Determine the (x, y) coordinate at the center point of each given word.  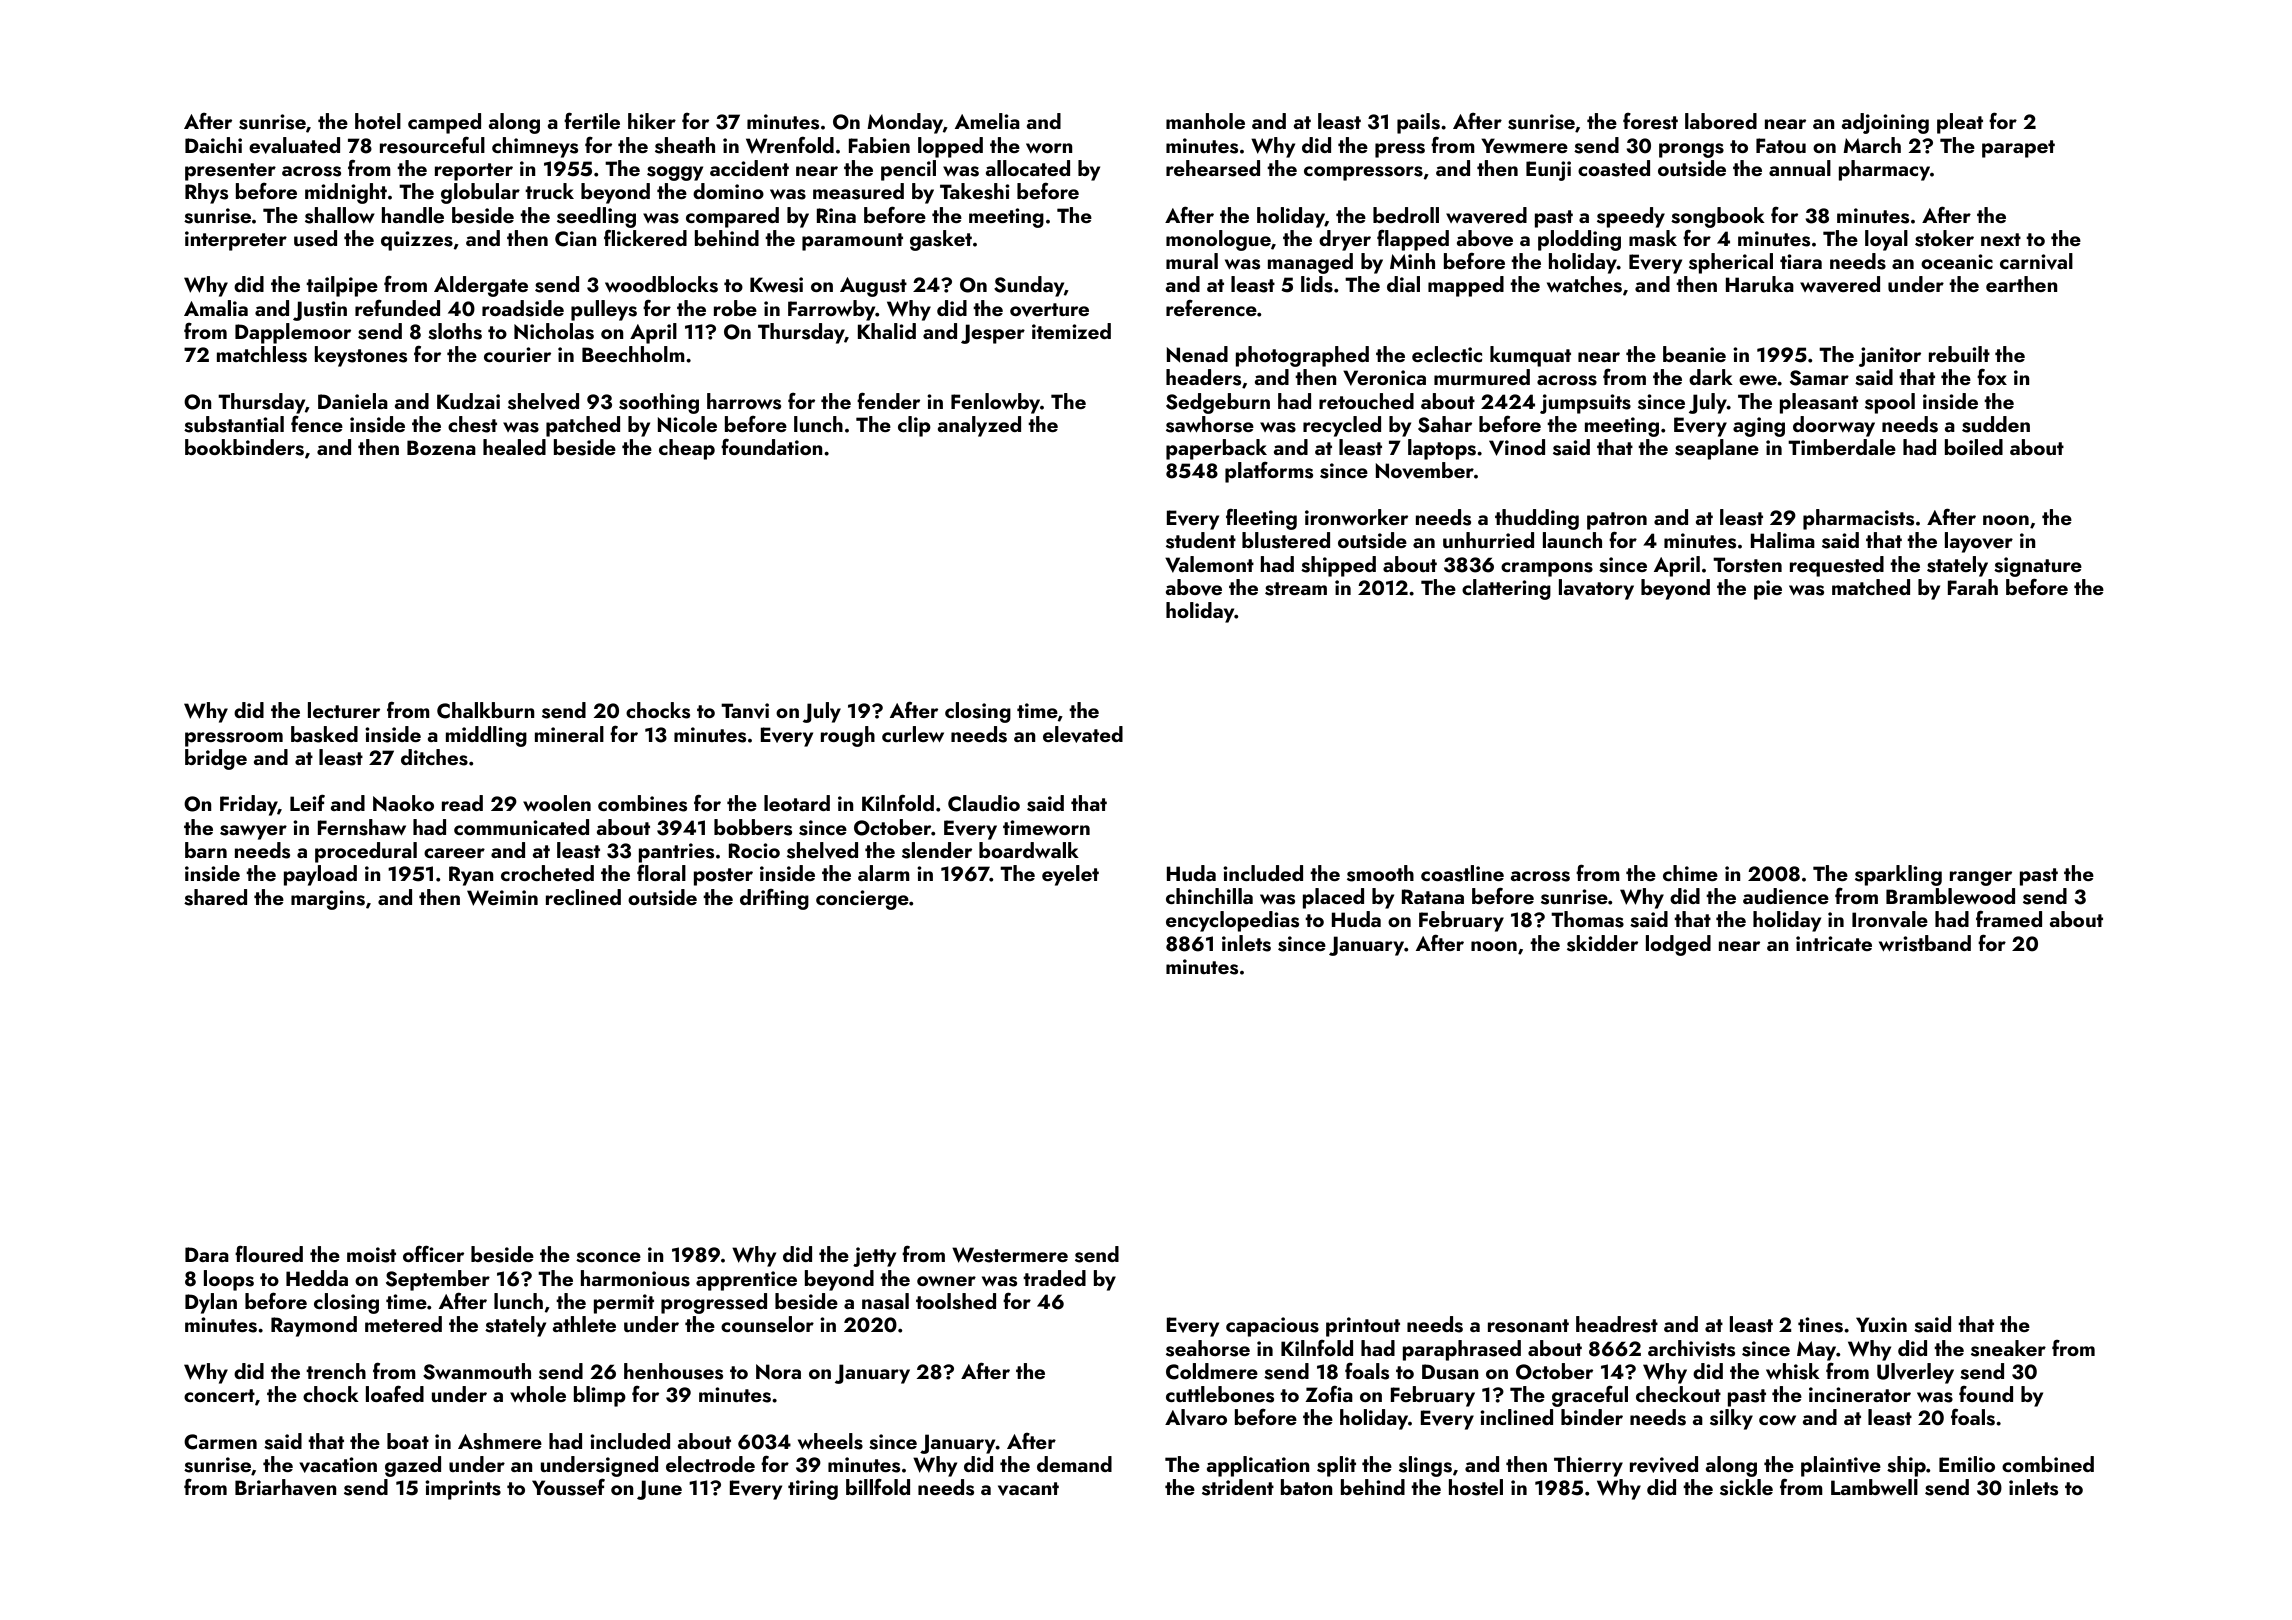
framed (2009, 919)
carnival (2036, 261)
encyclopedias (1232, 921)
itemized (1071, 331)
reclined (583, 897)
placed (1333, 898)
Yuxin (1881, 1324)
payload (320, 875)
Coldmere (1212, 1371)
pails (1418, 123)
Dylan (211, 1303)
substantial (234, 424)
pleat (1960, 123)
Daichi (213, 145)
